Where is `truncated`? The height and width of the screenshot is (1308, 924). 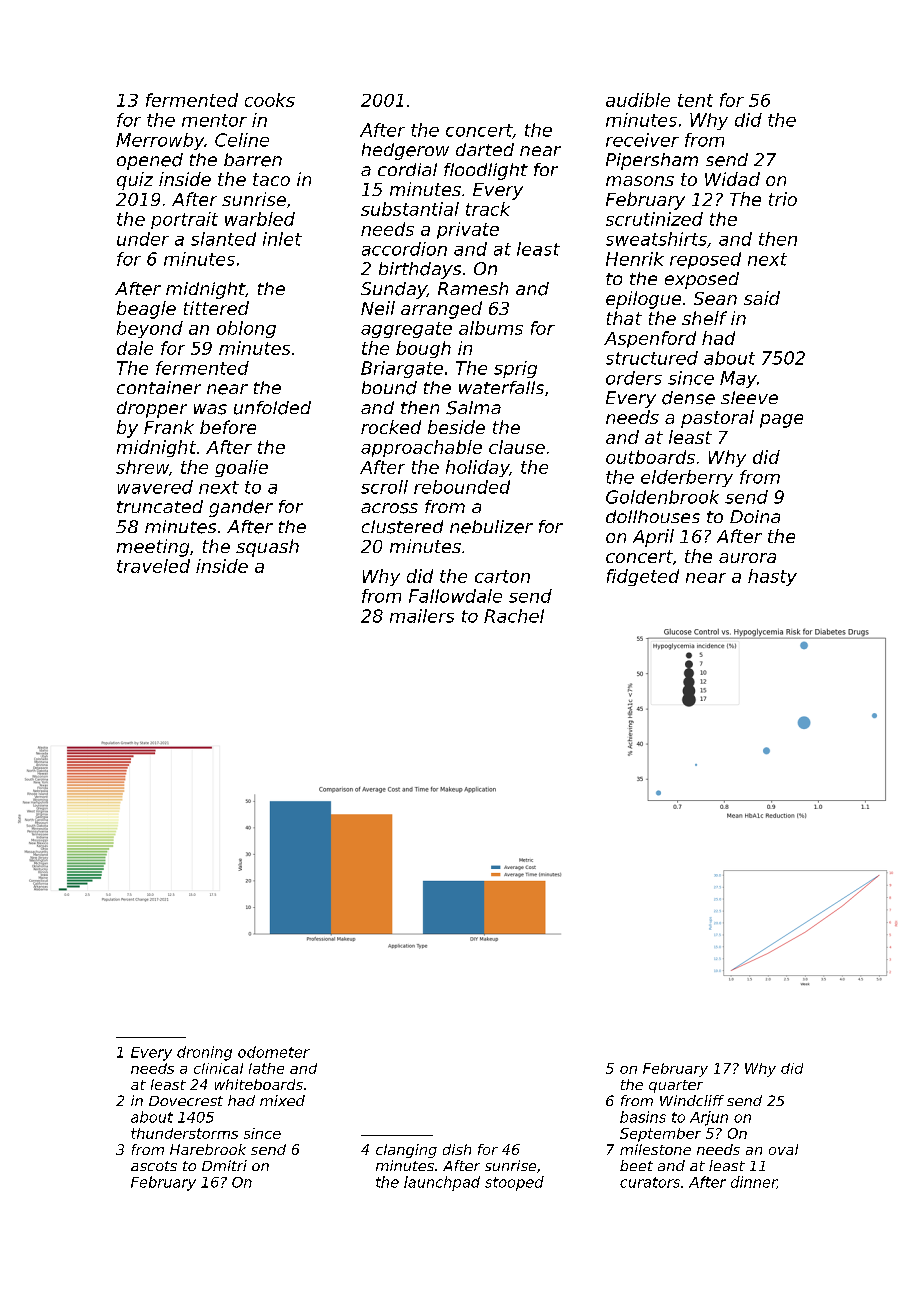
truncated is located at coordinates (160, 506).
